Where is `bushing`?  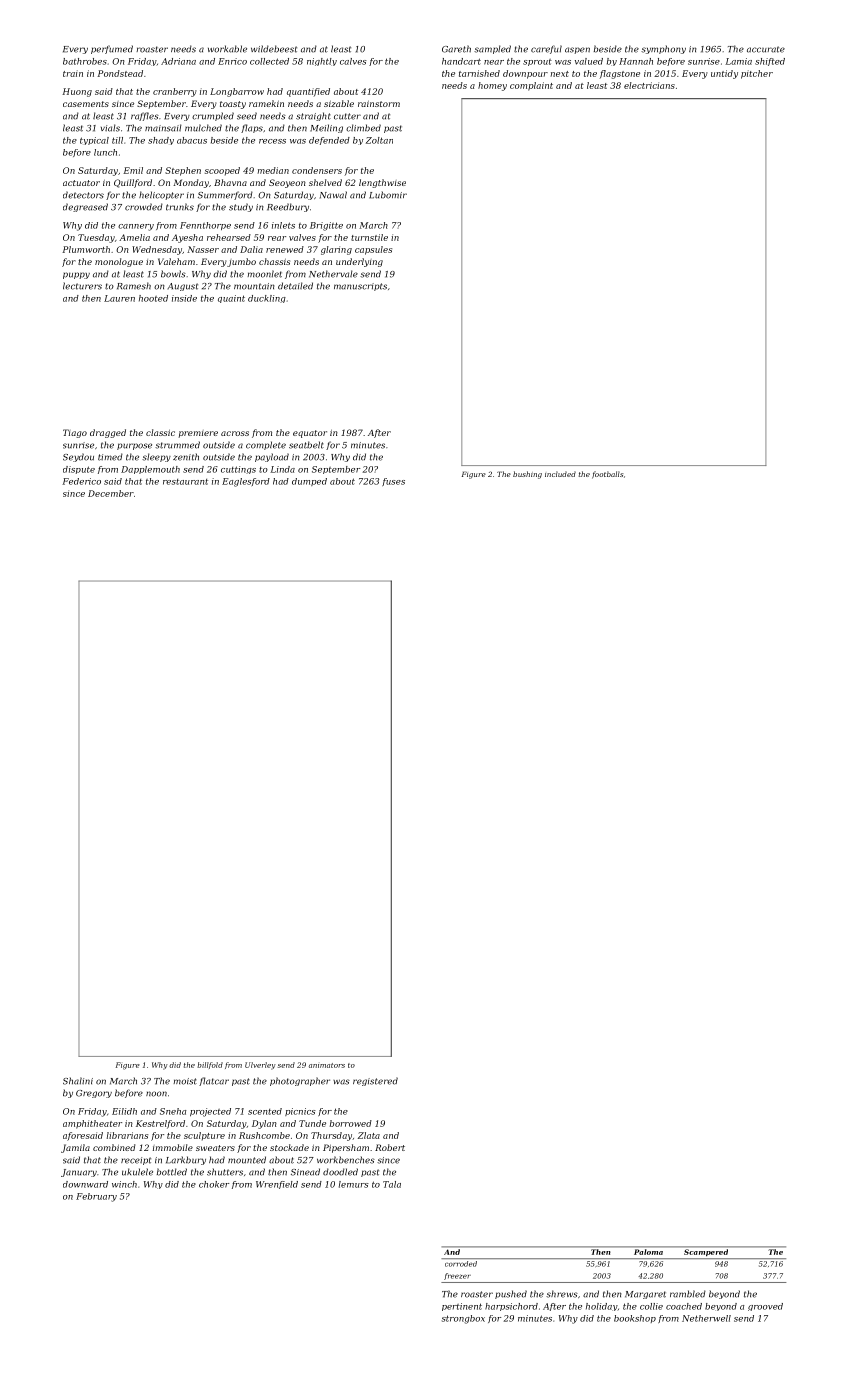
bushing is located at coordinates (527, 475).
